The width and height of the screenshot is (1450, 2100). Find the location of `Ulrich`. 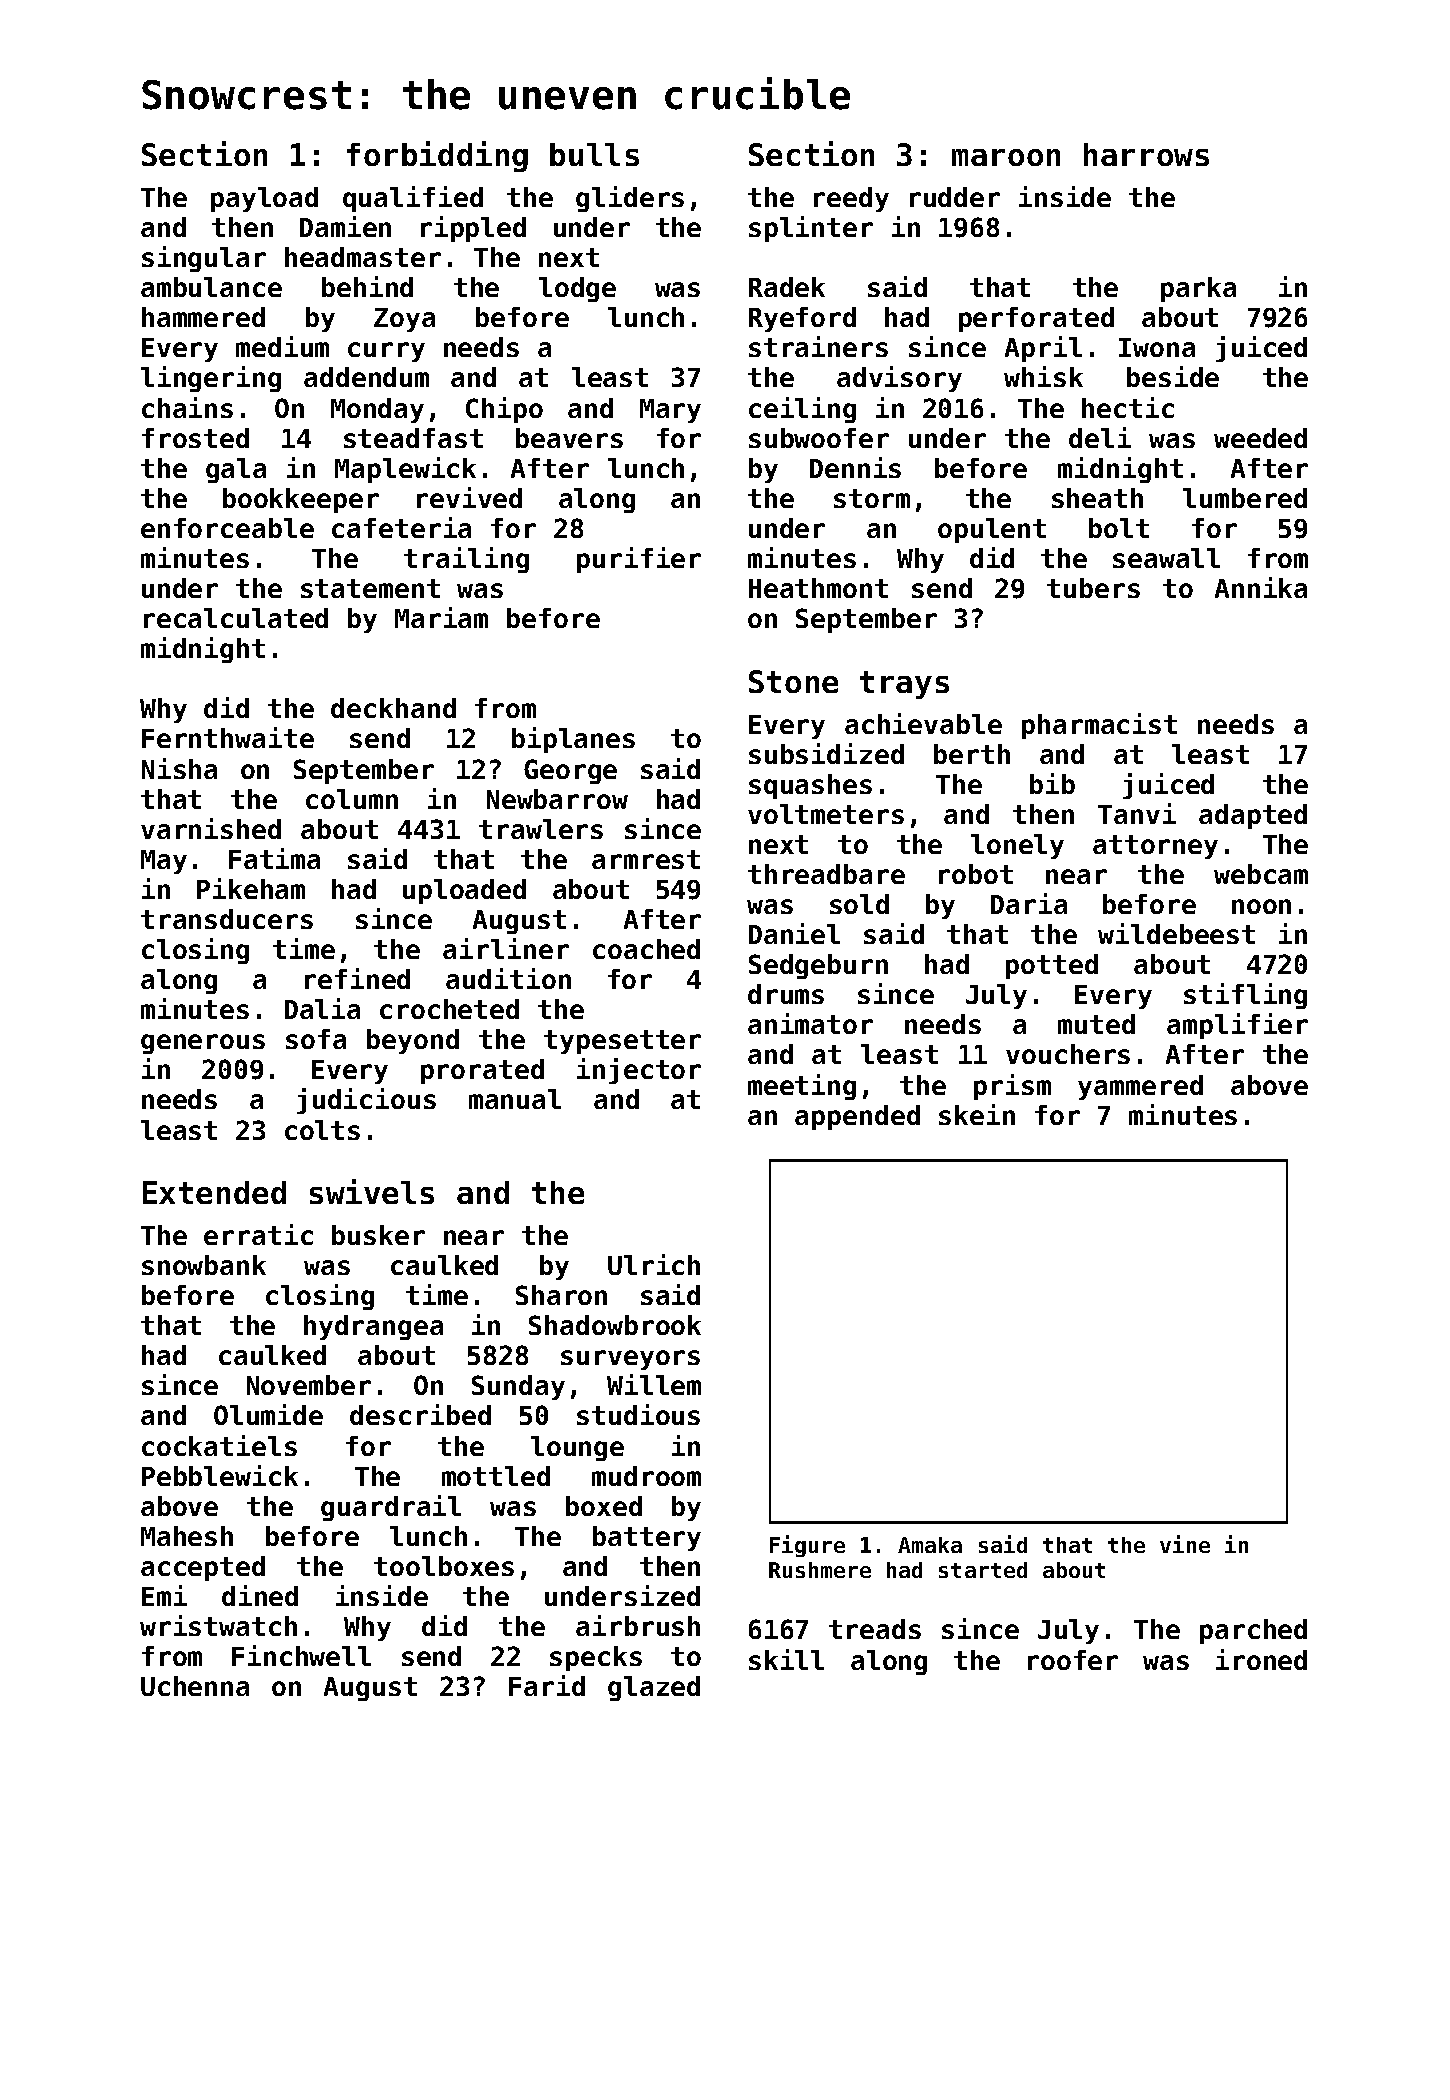

Ulrich is located at coordinates (654, 1264).
